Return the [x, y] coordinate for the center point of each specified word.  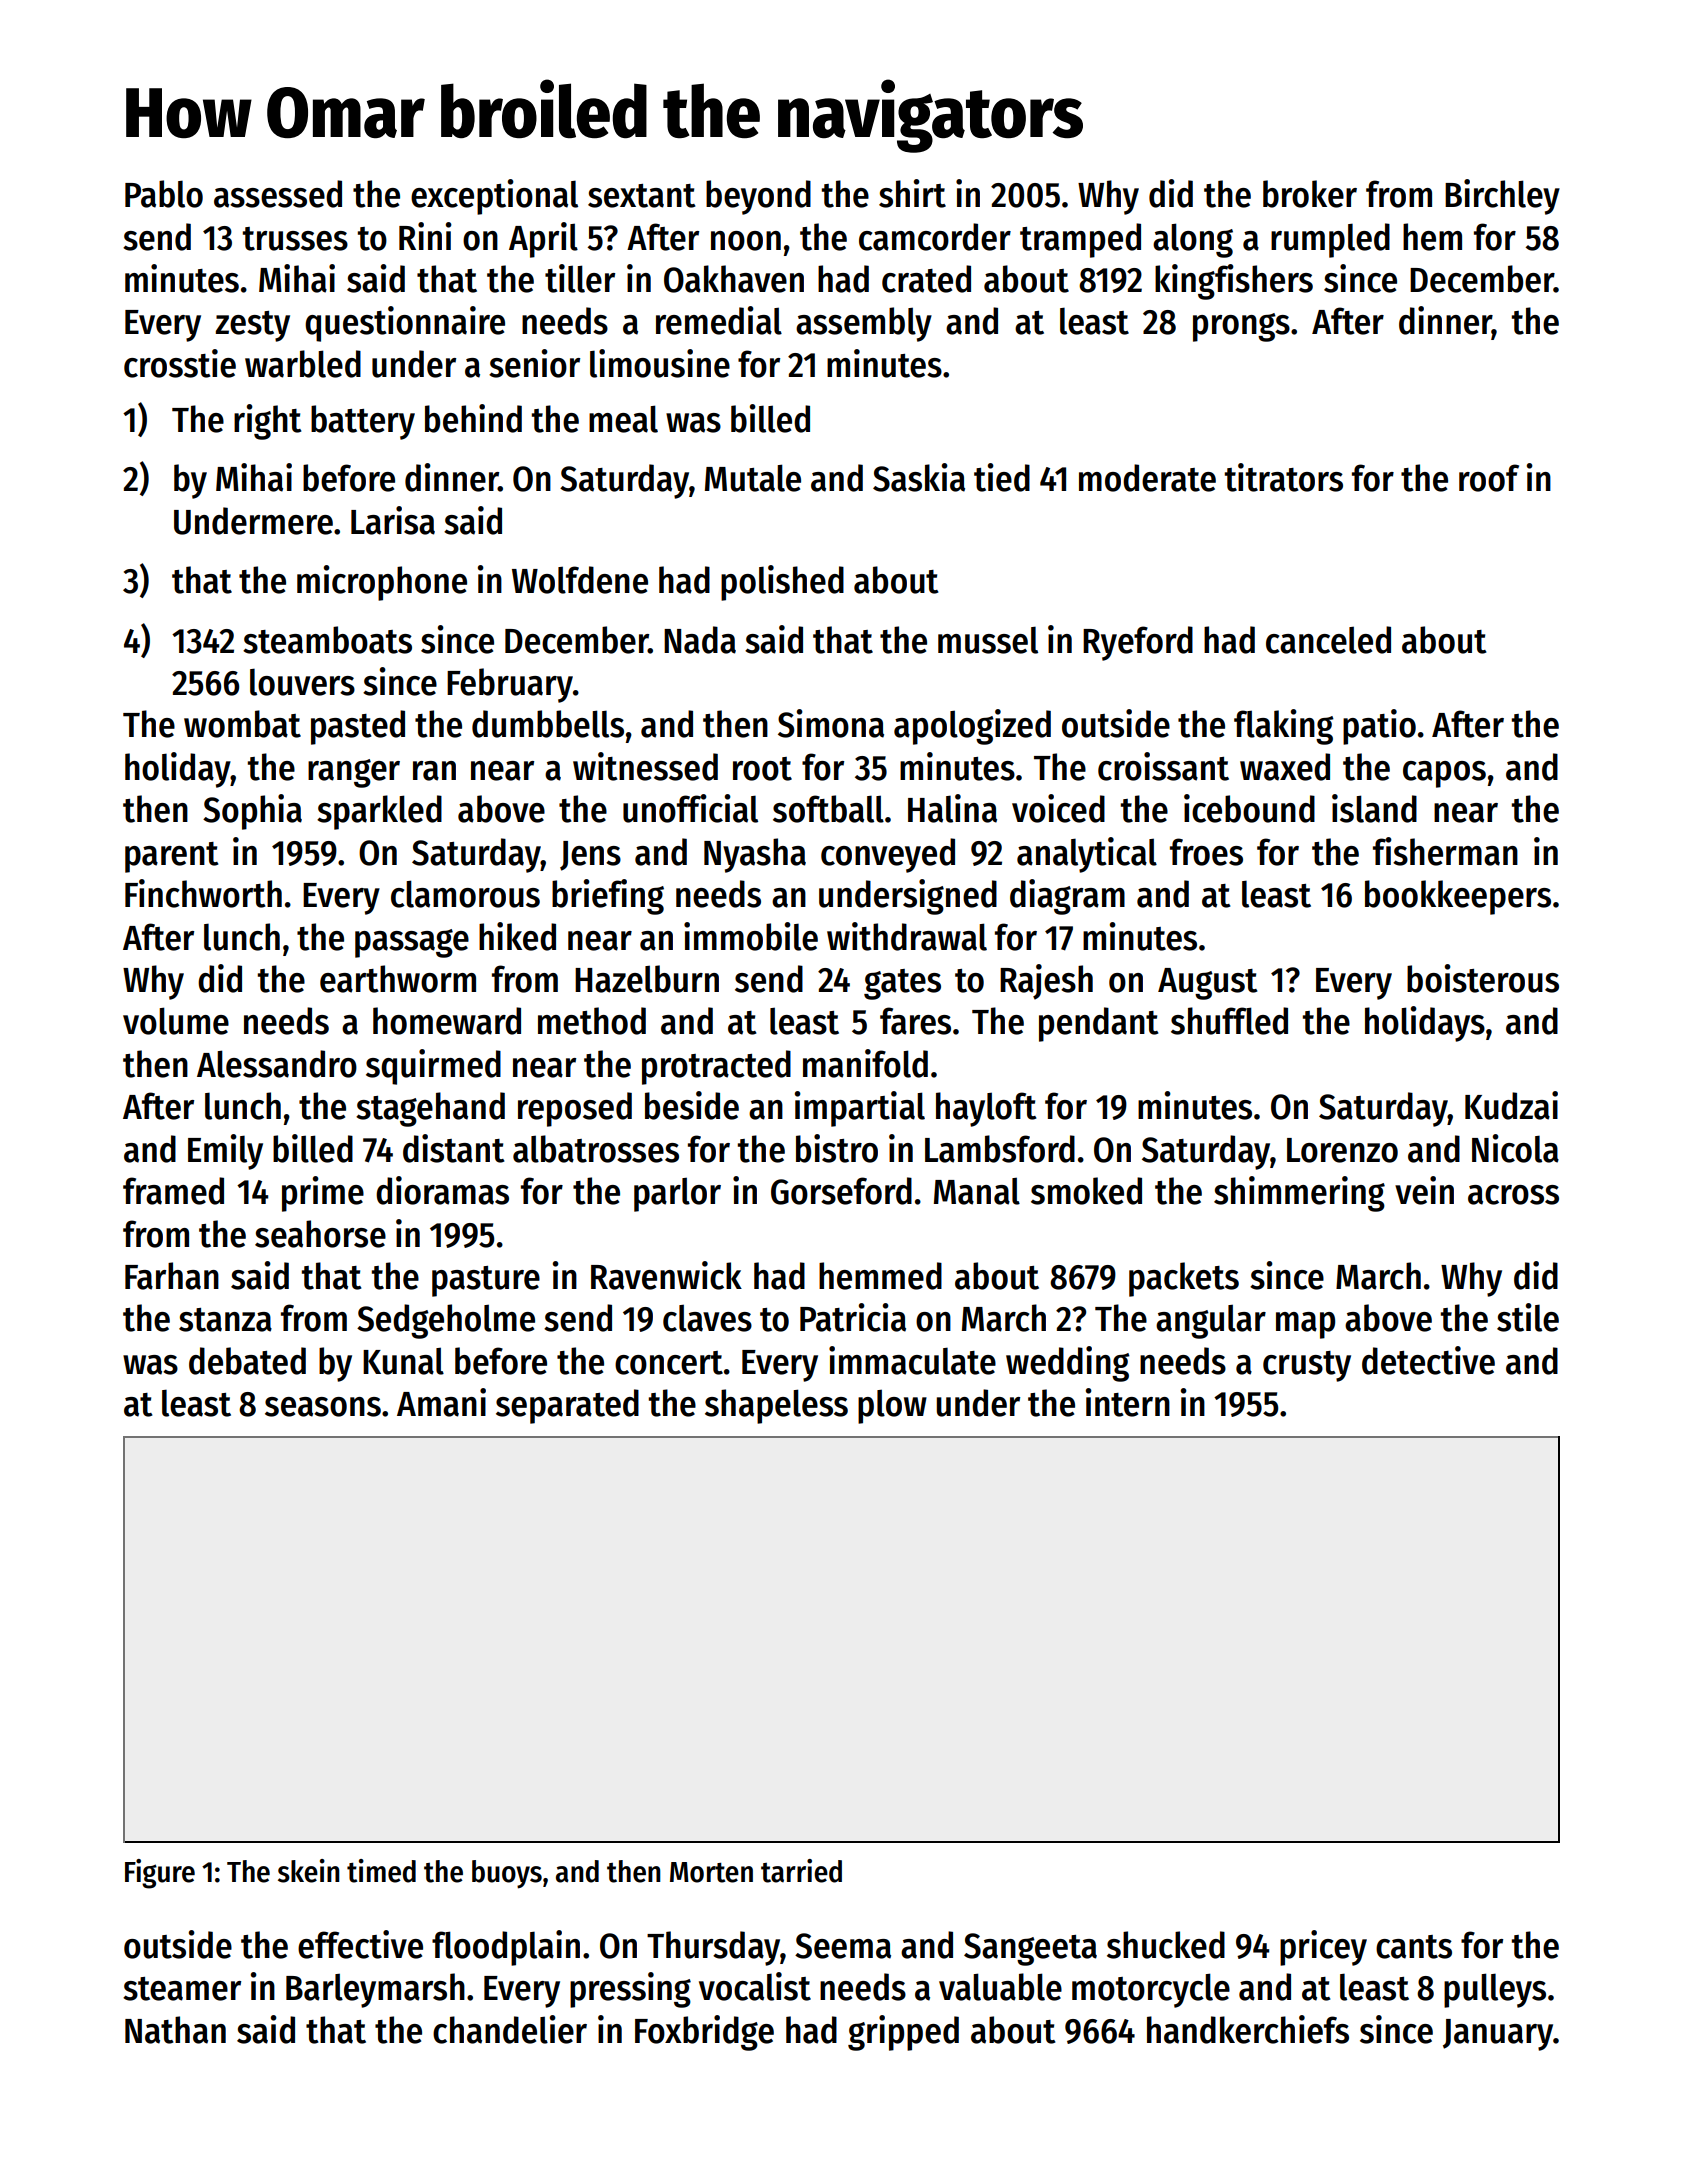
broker [1310, 194]
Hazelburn [647, 979]
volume [176, 1021]
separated [567, 1406]
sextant [641, 196]
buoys [507, 1874]
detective [1428, 1360]
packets [1184, 1279]
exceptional [494, 197]
